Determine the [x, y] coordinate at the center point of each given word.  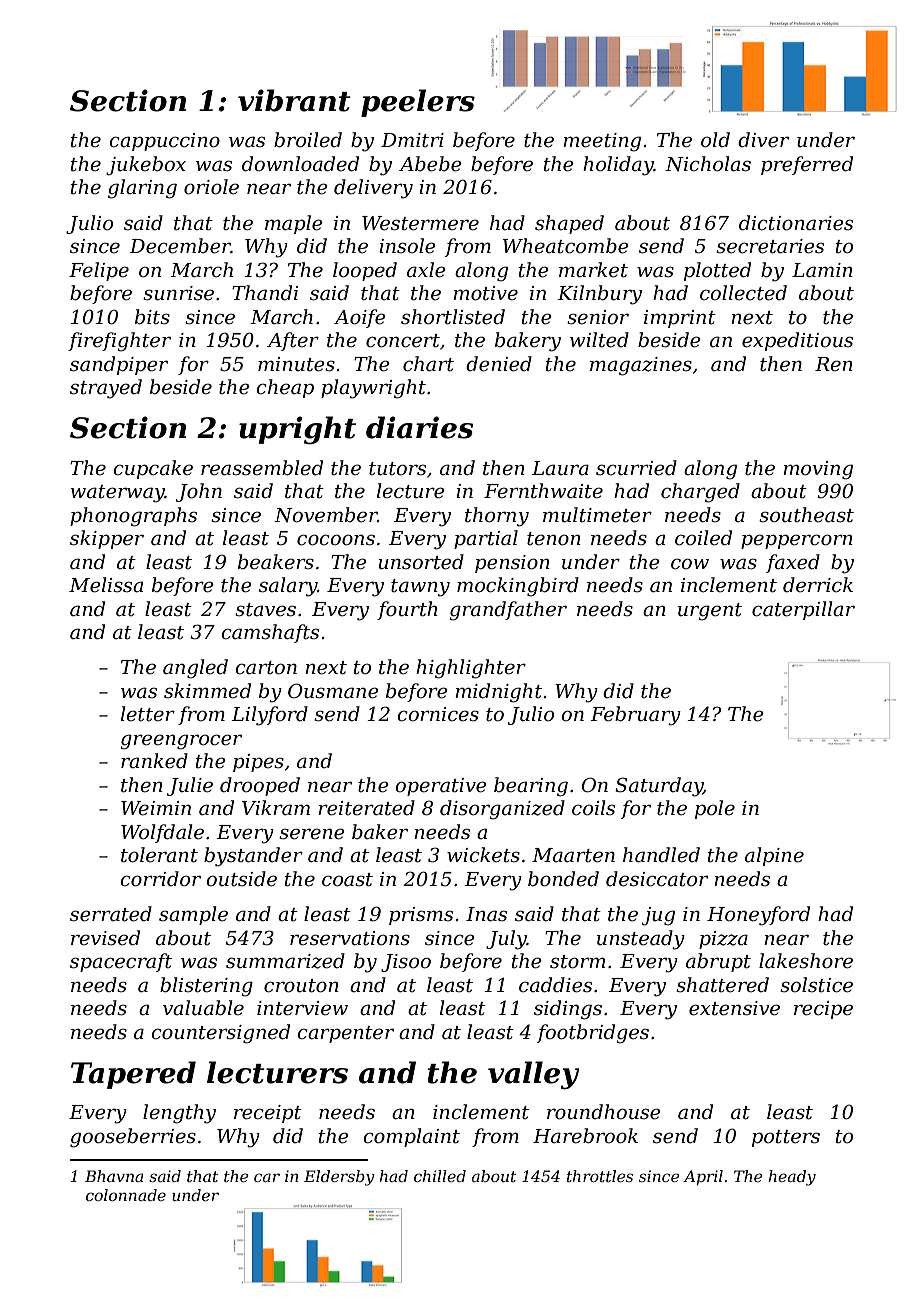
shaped [569, 224]
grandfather [508, 611]
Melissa [106, 585]
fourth [407, 610]
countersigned [220, 1034]
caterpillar [803, 610]
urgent [710, 612]
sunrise [178, 293]
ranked [154, 761]
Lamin [822, 270]
